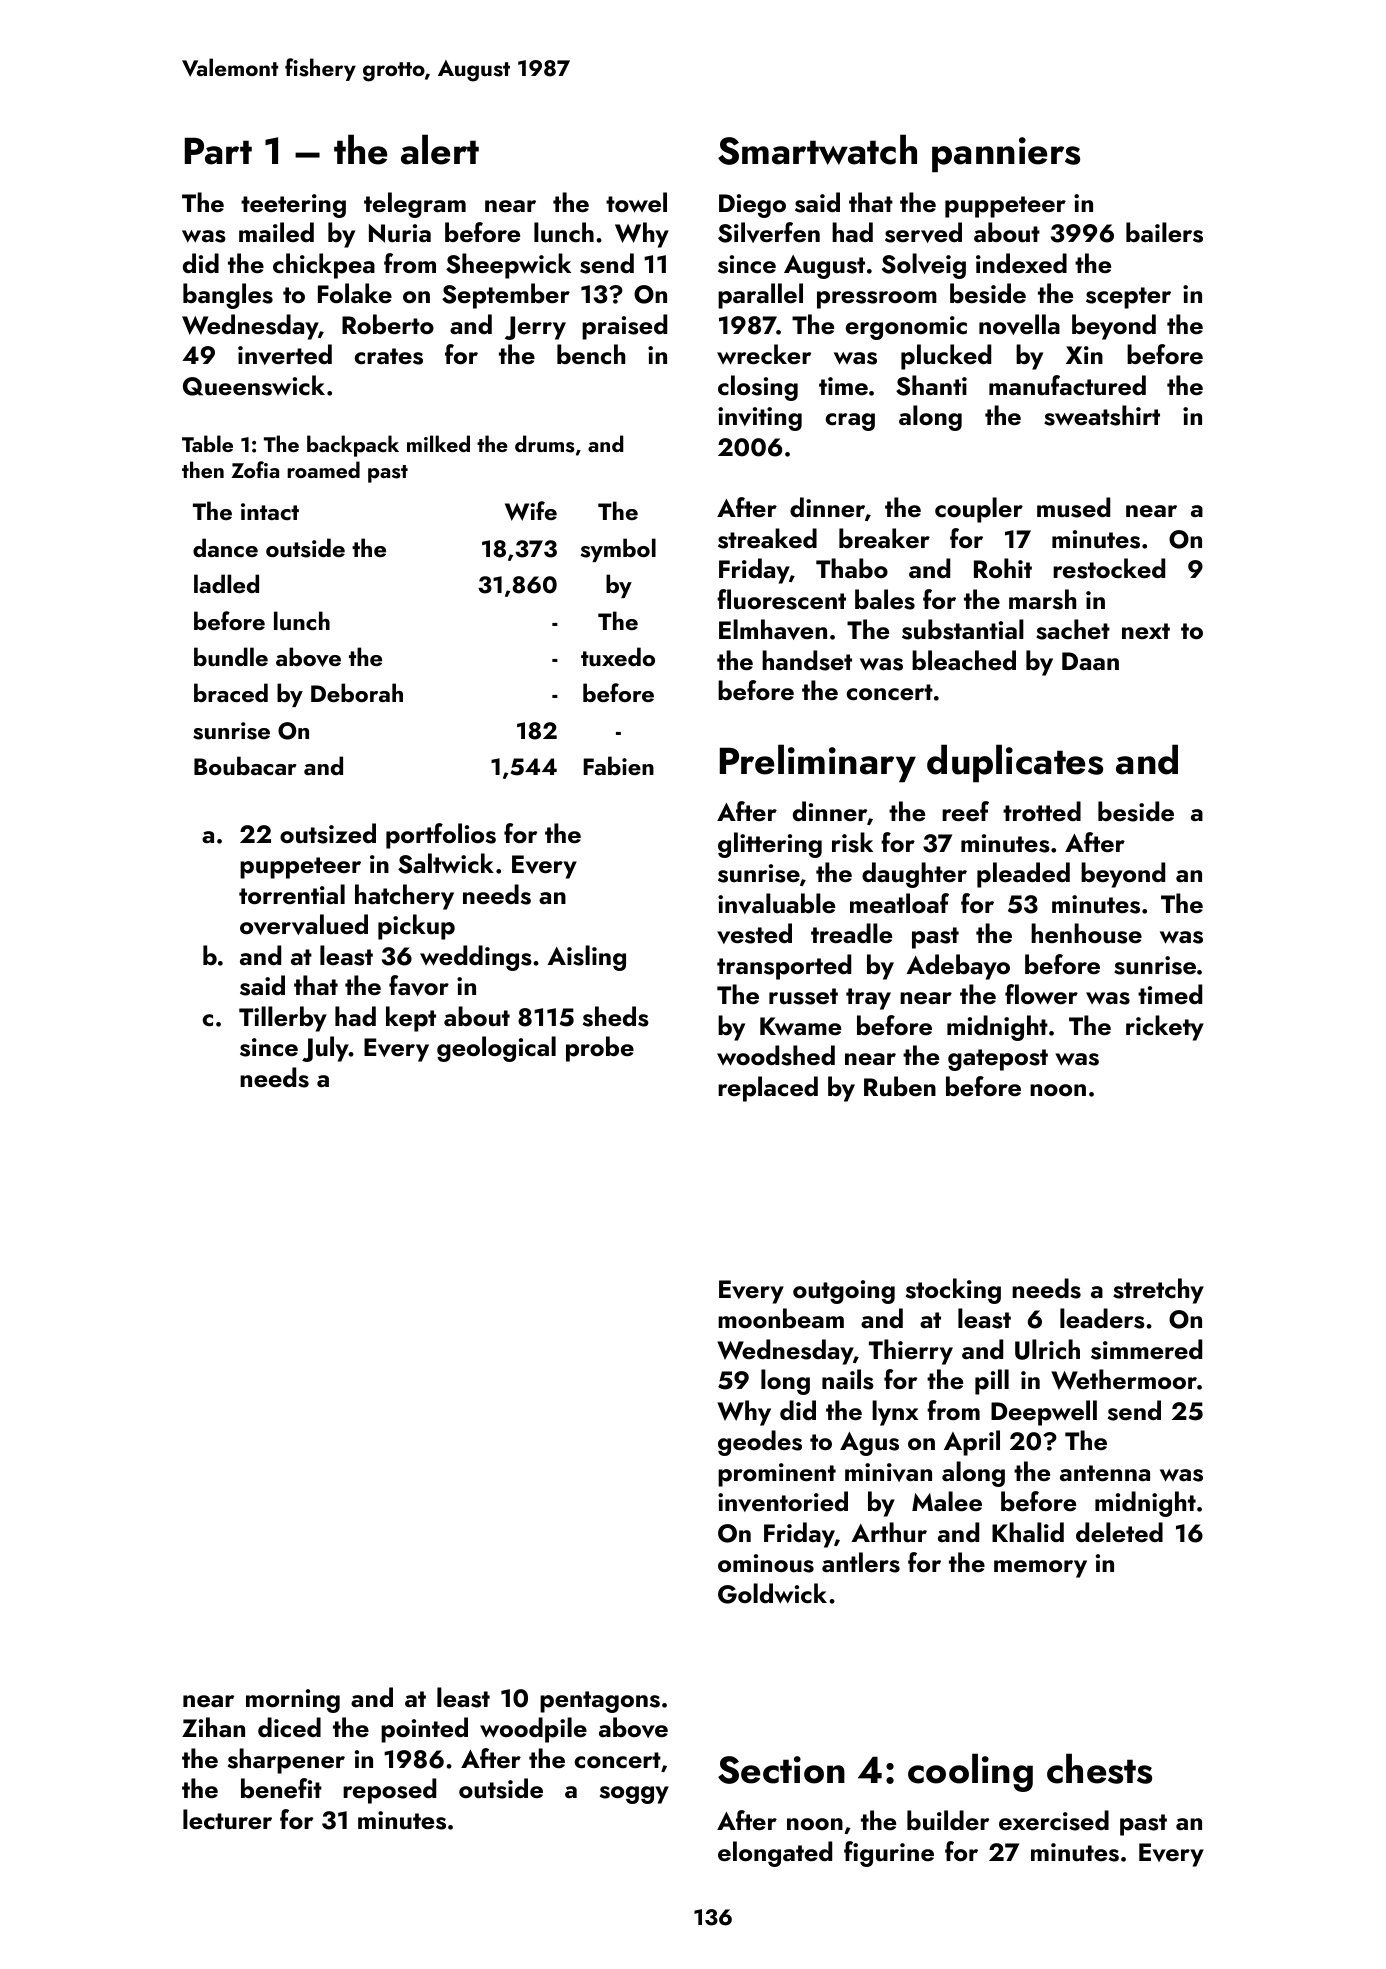 This screenshot has width=1386, height=1969. What do you see at coordinates (1165, 1028) in the screenshot?
I see `rickety` at bounding box center [1165, 1028].
